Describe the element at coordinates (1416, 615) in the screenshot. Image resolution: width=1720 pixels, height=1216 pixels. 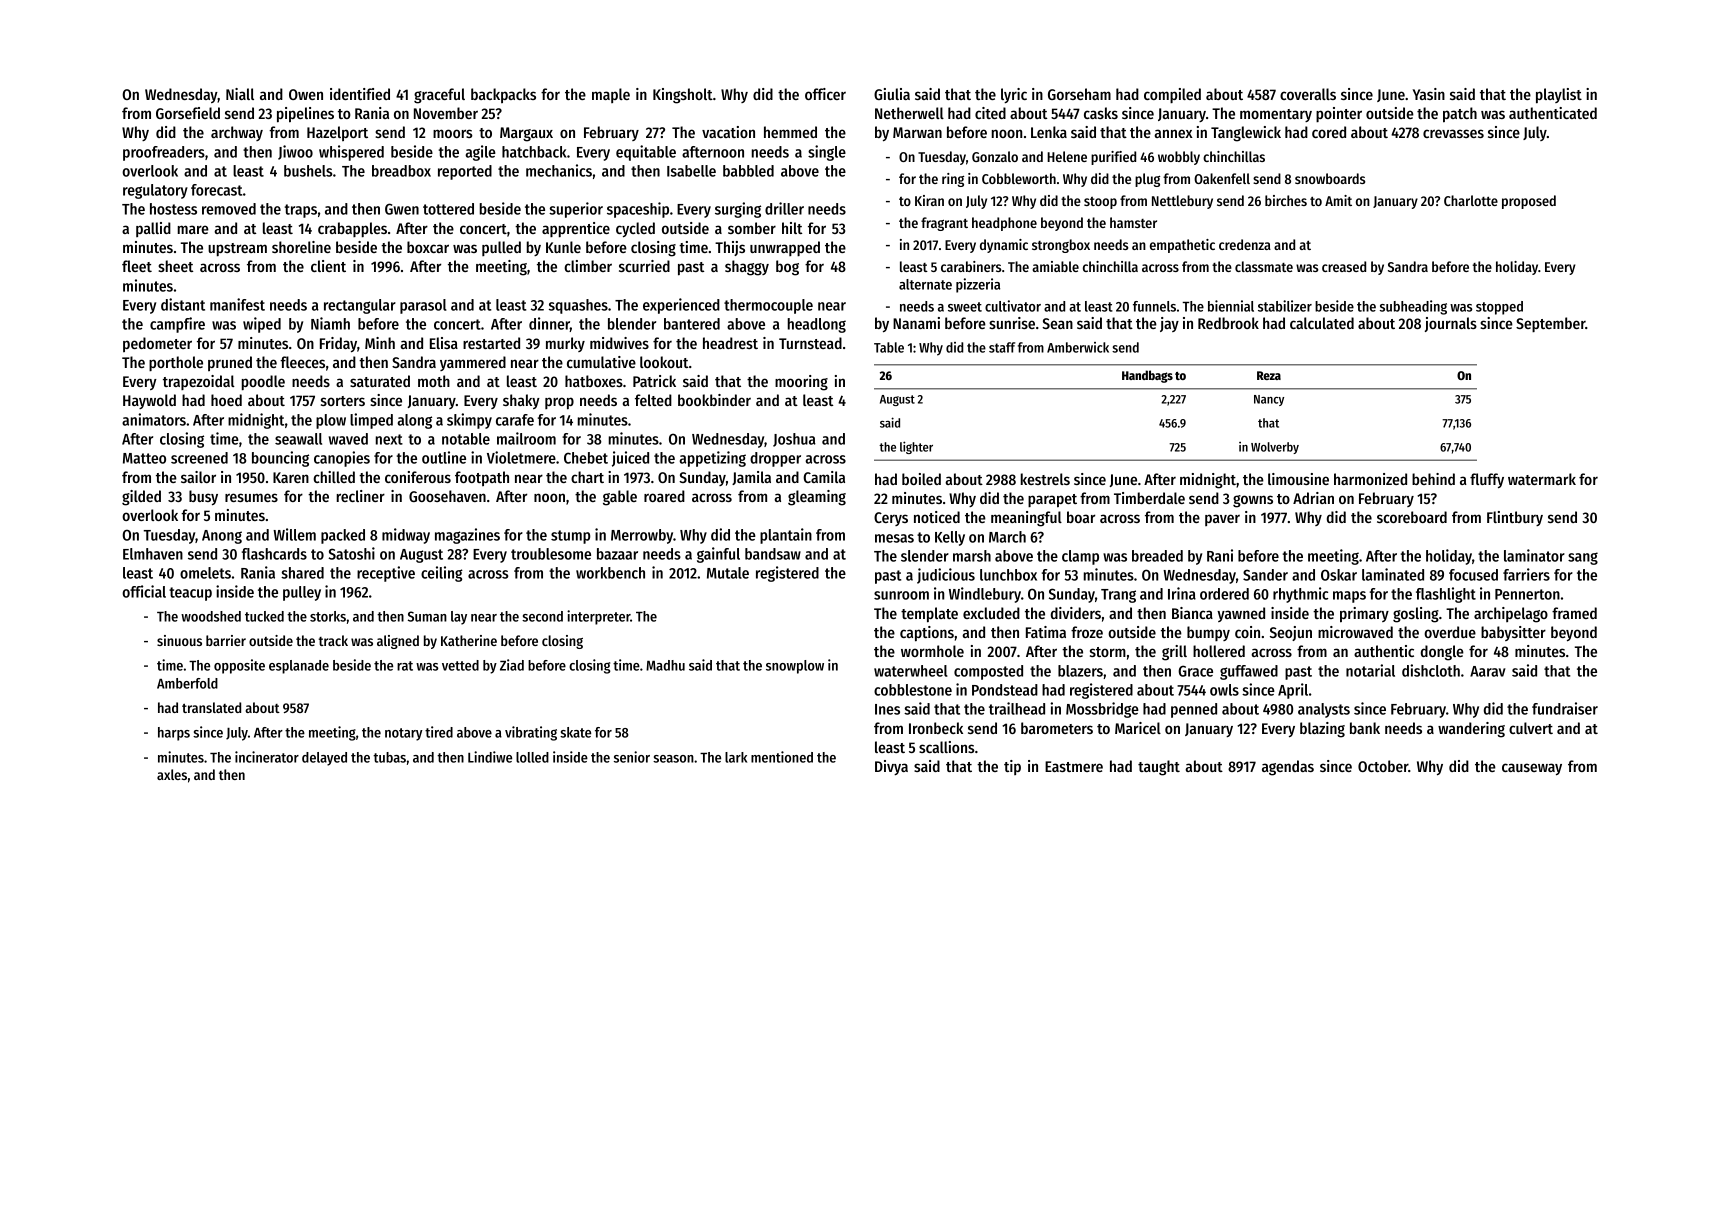
I see `gosling` at that location.
